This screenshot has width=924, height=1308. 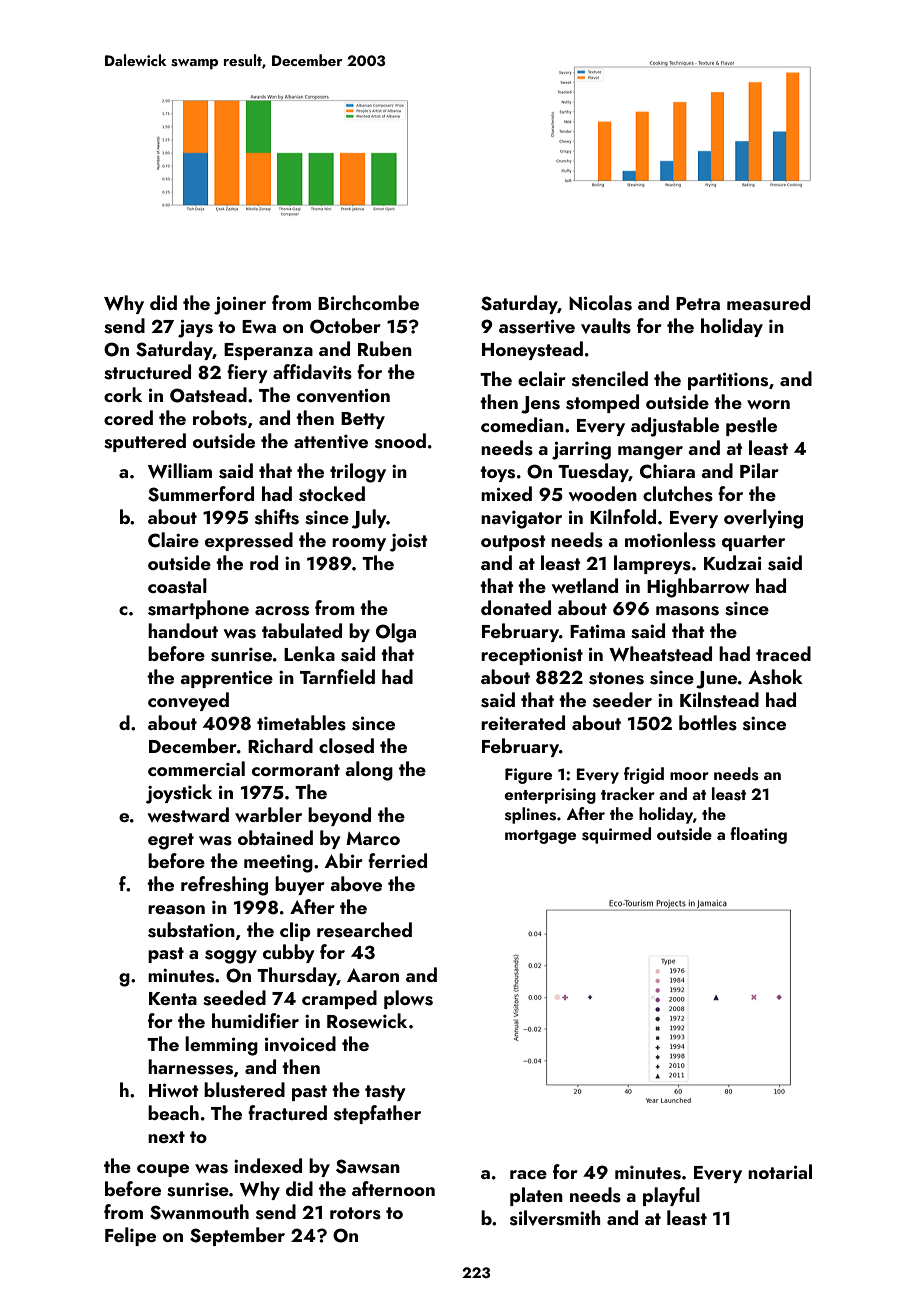 What do you see at coordinates (671, 1196) in the screenshot?
I see `playful` at bounding box center [671, 1196].
